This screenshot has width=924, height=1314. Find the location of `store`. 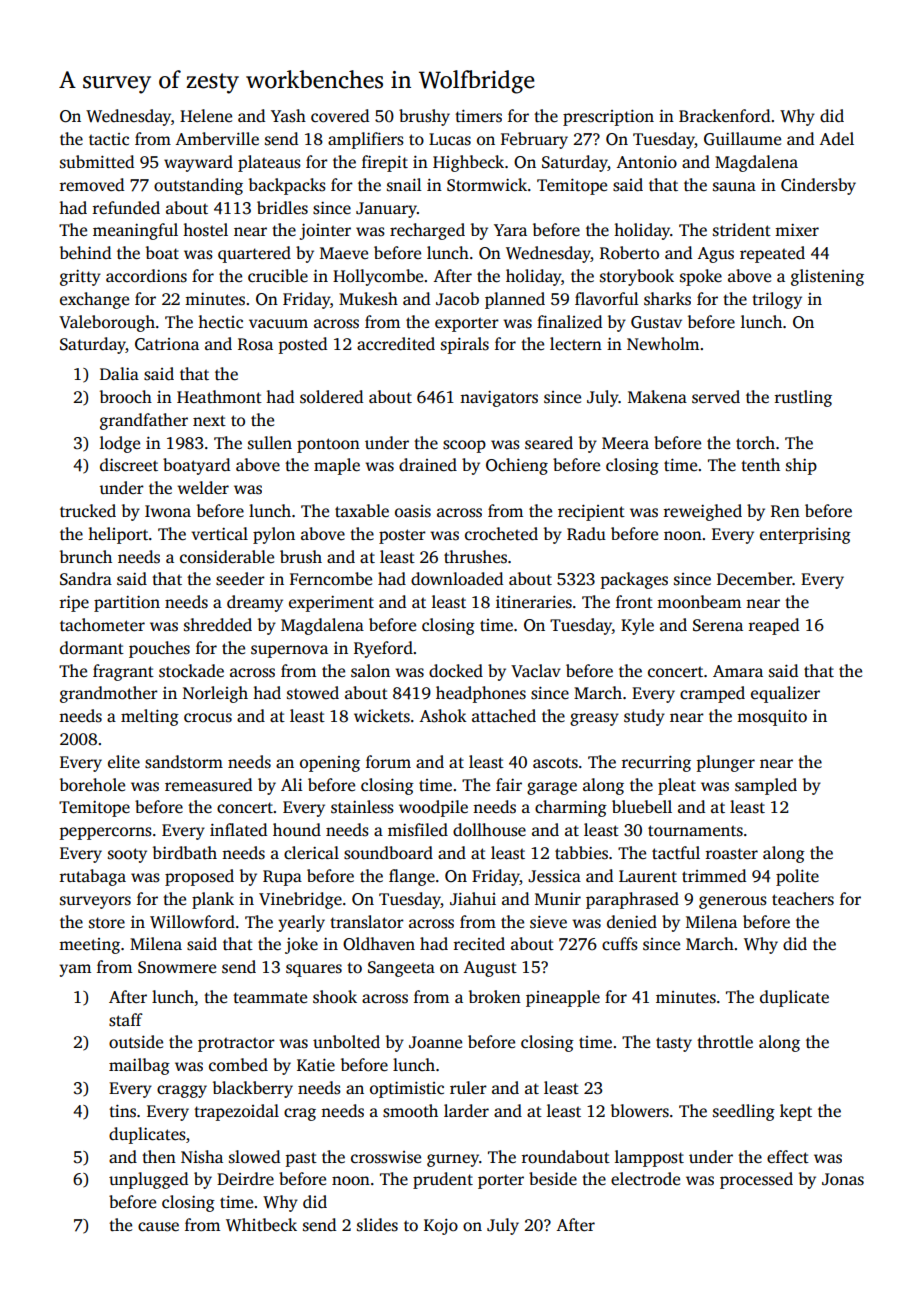

store is located at coordinates (107, 923).
